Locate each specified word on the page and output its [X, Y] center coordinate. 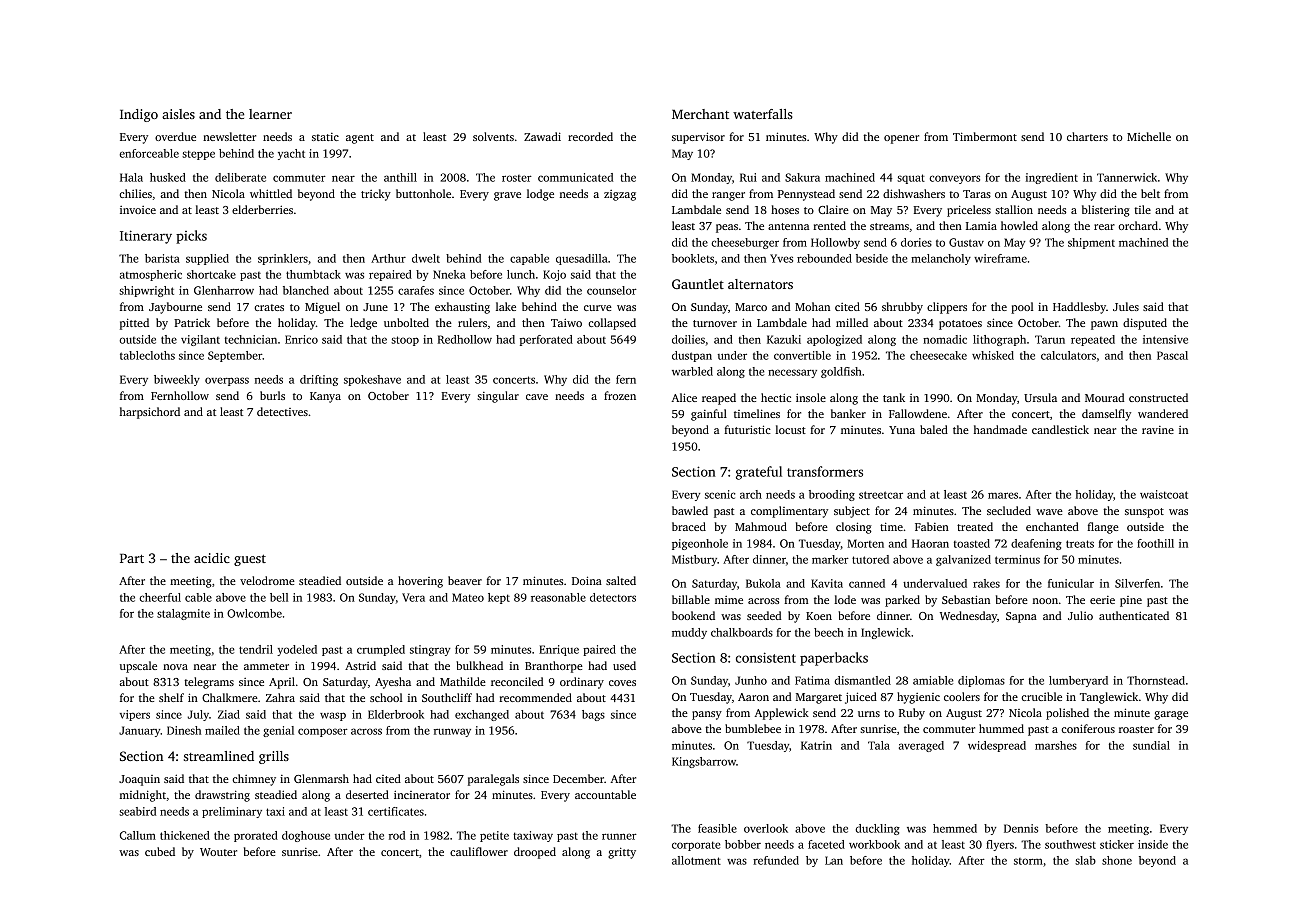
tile [1142, 209]
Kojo [554, 275]
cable [198, 597]
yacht [291, 154]
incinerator [422, 794]
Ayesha [393, 683]
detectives [282, 411]
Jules [1126, 306]
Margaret [819, 698]
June [375, 307]
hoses [785, 209]
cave [537, 397]
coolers [962, 696]
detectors [613, 597]
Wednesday [968, 617]
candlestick [1060, 429]
